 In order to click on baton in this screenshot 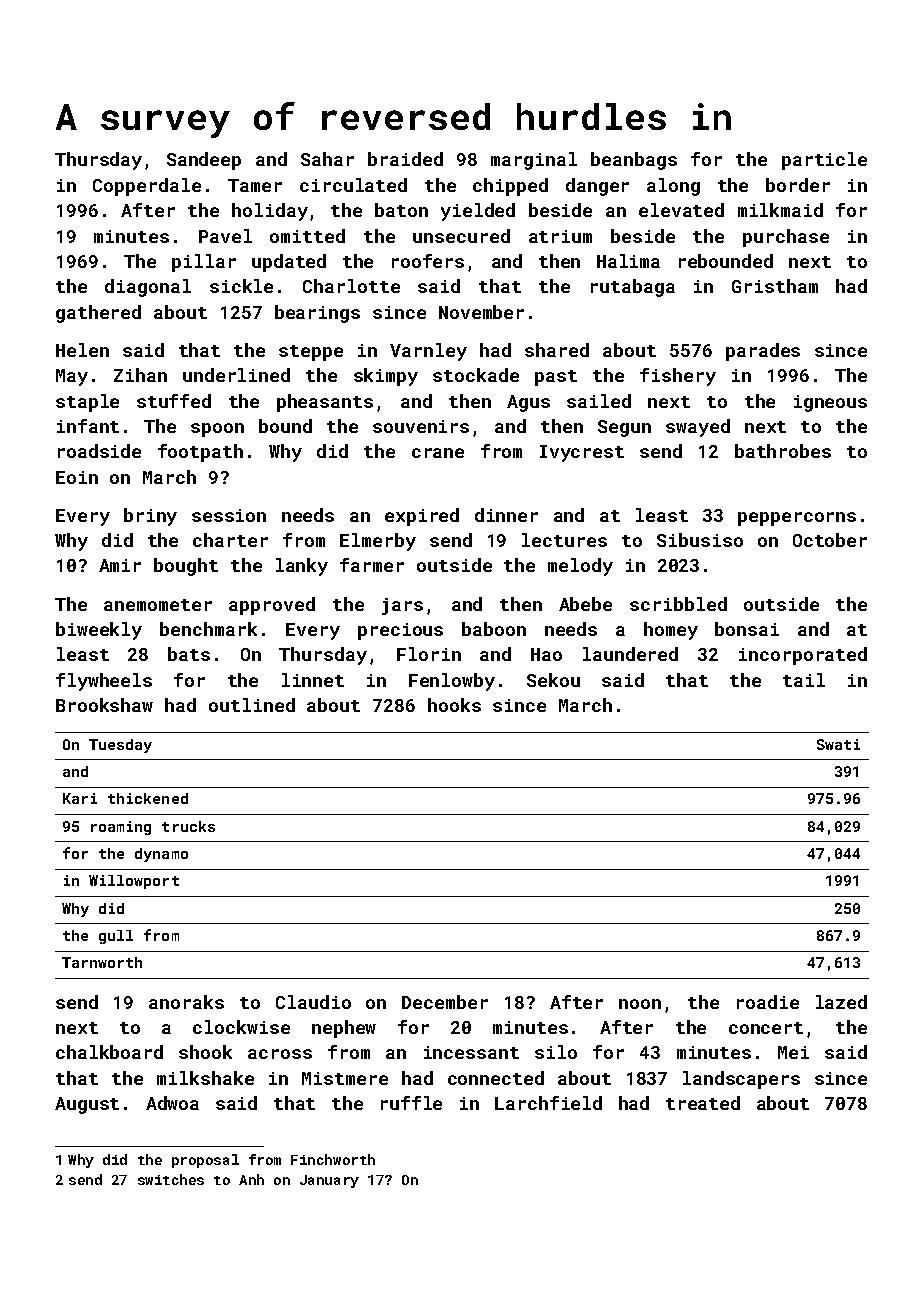, I will do `click(401, 210)`.
